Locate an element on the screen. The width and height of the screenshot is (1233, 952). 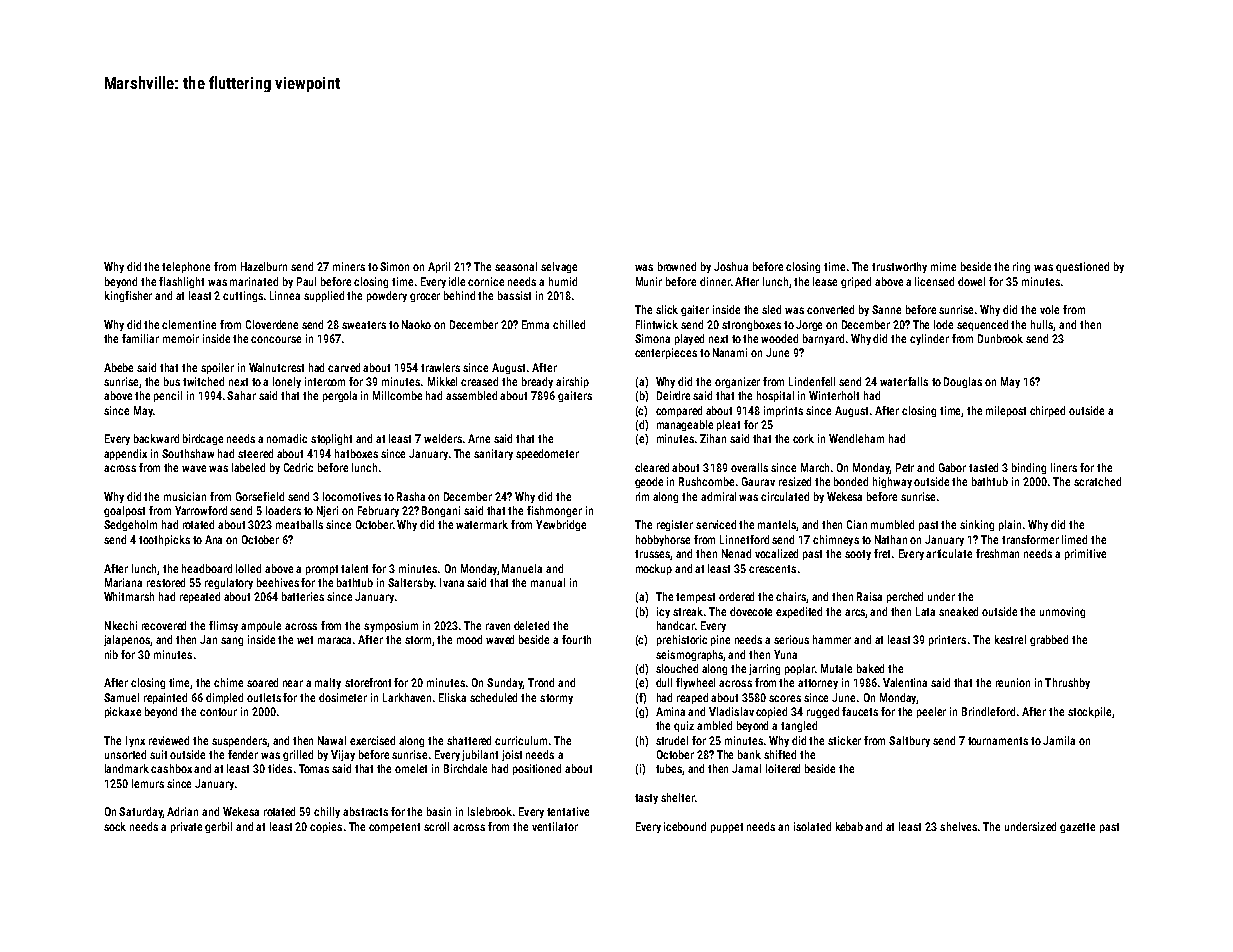
telephone is located at coordinates (186, 267).
